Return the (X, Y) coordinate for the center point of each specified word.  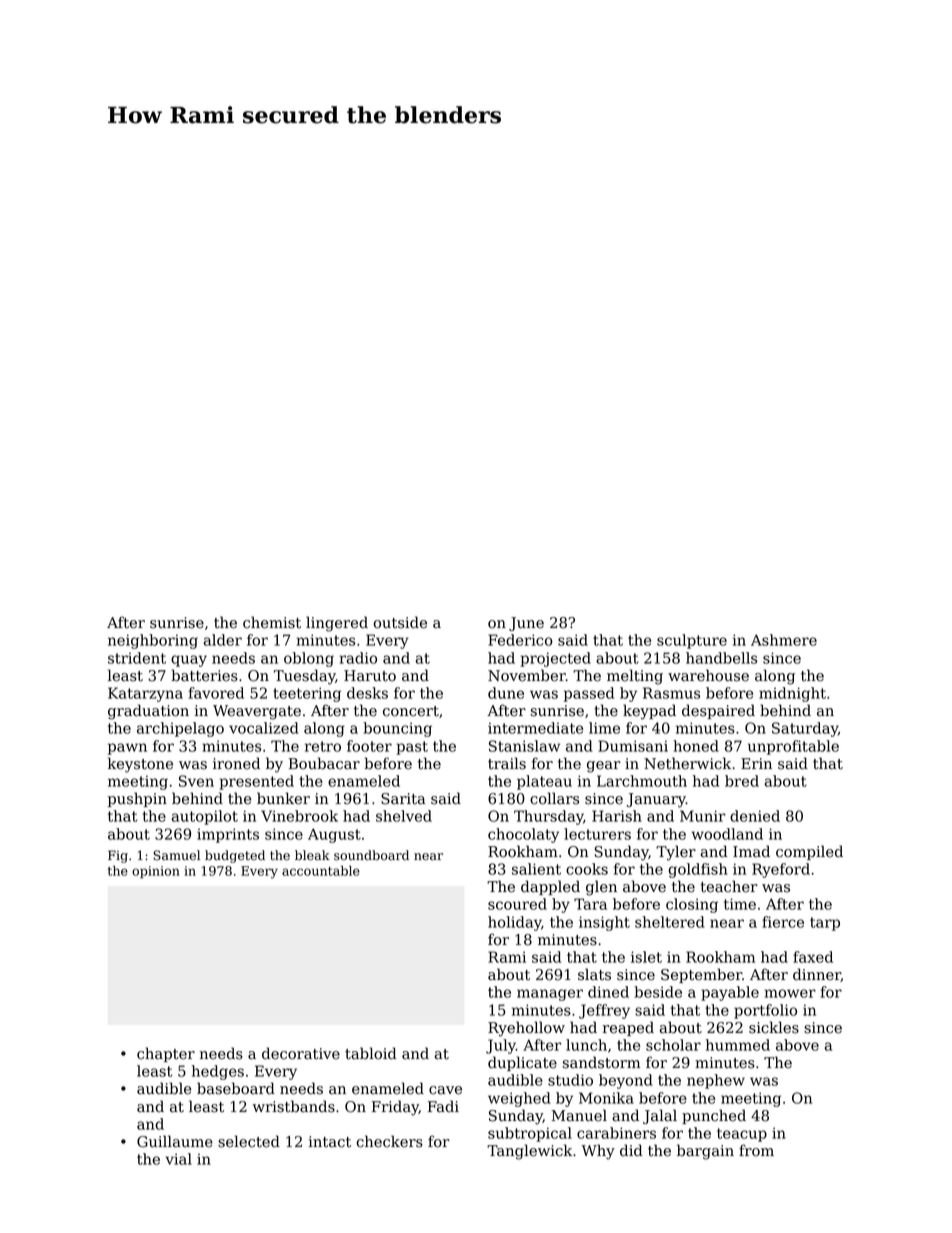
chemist (272, 622)
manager (550, 995)
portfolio (765, 1011)
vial (178, 1159)
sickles (774, 1027)
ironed (236, 763)
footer (369, 746)
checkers (389, 1141)
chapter (166, 1054)
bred (742, 781)
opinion (156, 872)
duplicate (522, 1063)
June (526, 624)
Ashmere (784, 640)
